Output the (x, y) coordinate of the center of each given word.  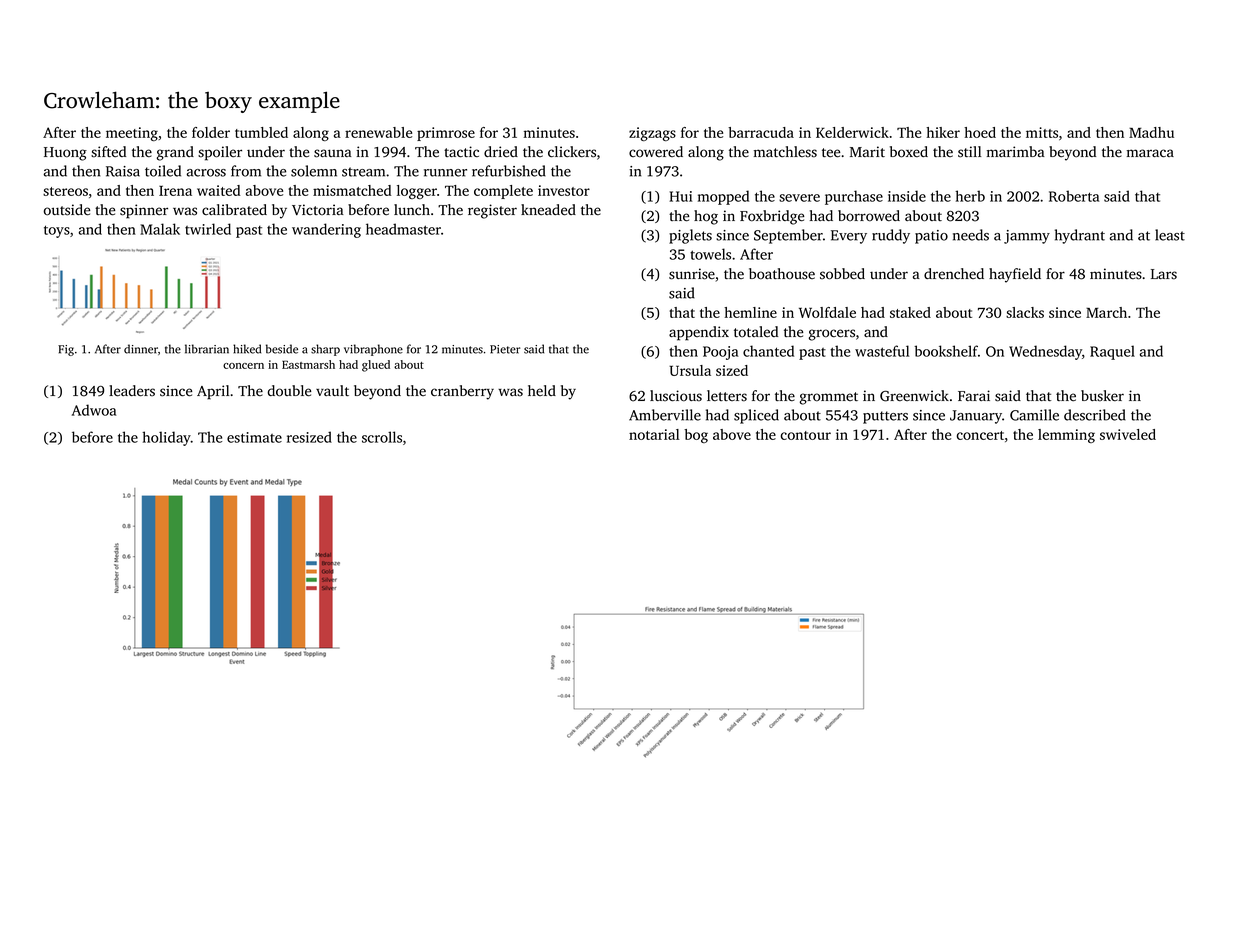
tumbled (261, 132)
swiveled (1128, 434)
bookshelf (946, 351)
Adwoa (94, 410)
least (1170, 235)
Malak (160, 229)
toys (57, 231)
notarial (654, 434)
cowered (656, 152)
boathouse (782, 274)
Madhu (1151, 132)
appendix (699, 333)
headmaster (403, 229)
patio (931, 237)
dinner (141, 349)
